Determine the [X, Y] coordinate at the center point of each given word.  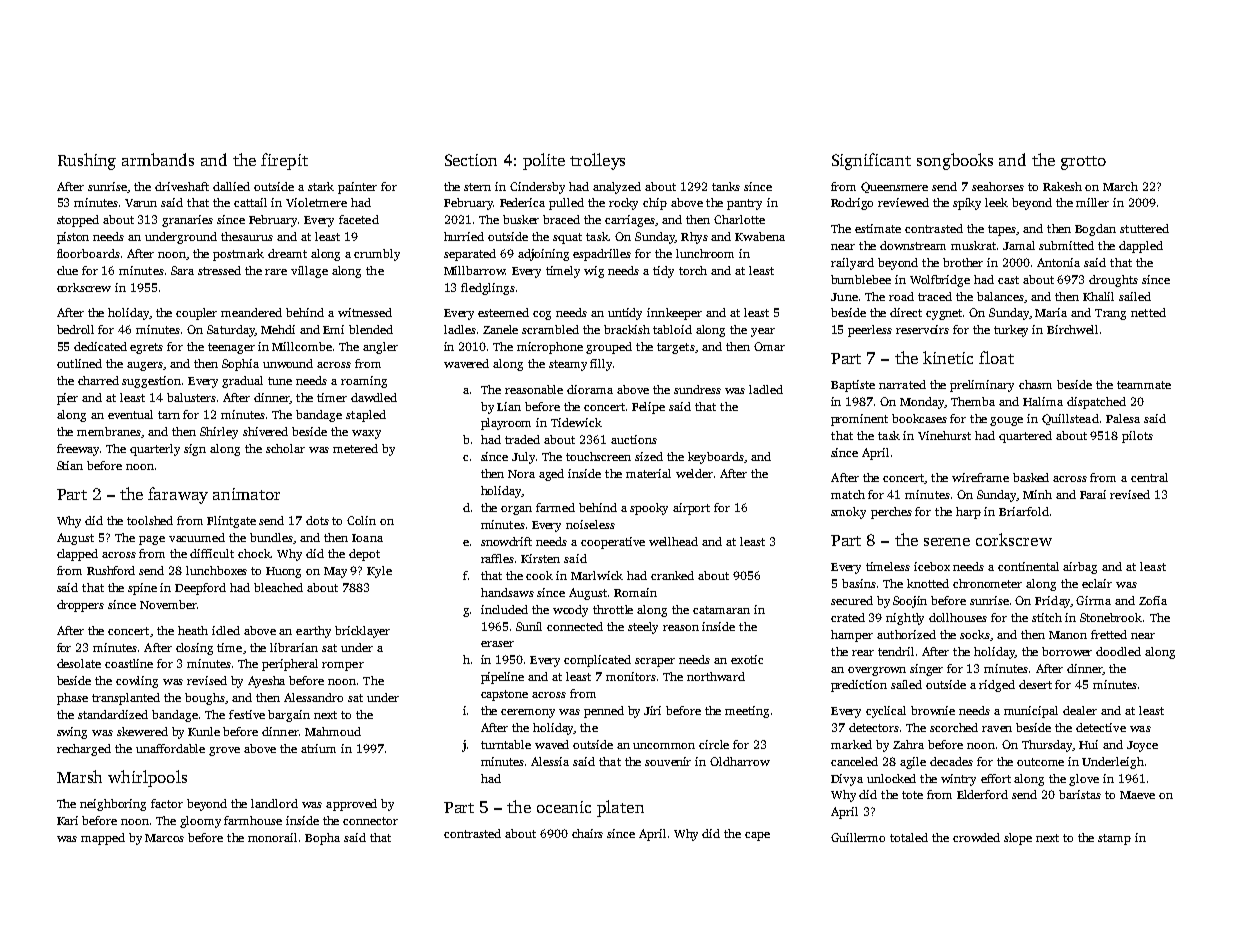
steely [643, 628]
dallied [231, 186]
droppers [80, 606]
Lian [509, 406]
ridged [997, 686]
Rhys [694, 238]
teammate [1144, 385]
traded [522, 439]
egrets [146, 348]
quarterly [155, 450]
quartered [1025, 437]
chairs [587, 833]
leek [996, 202]
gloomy [200, 822]
